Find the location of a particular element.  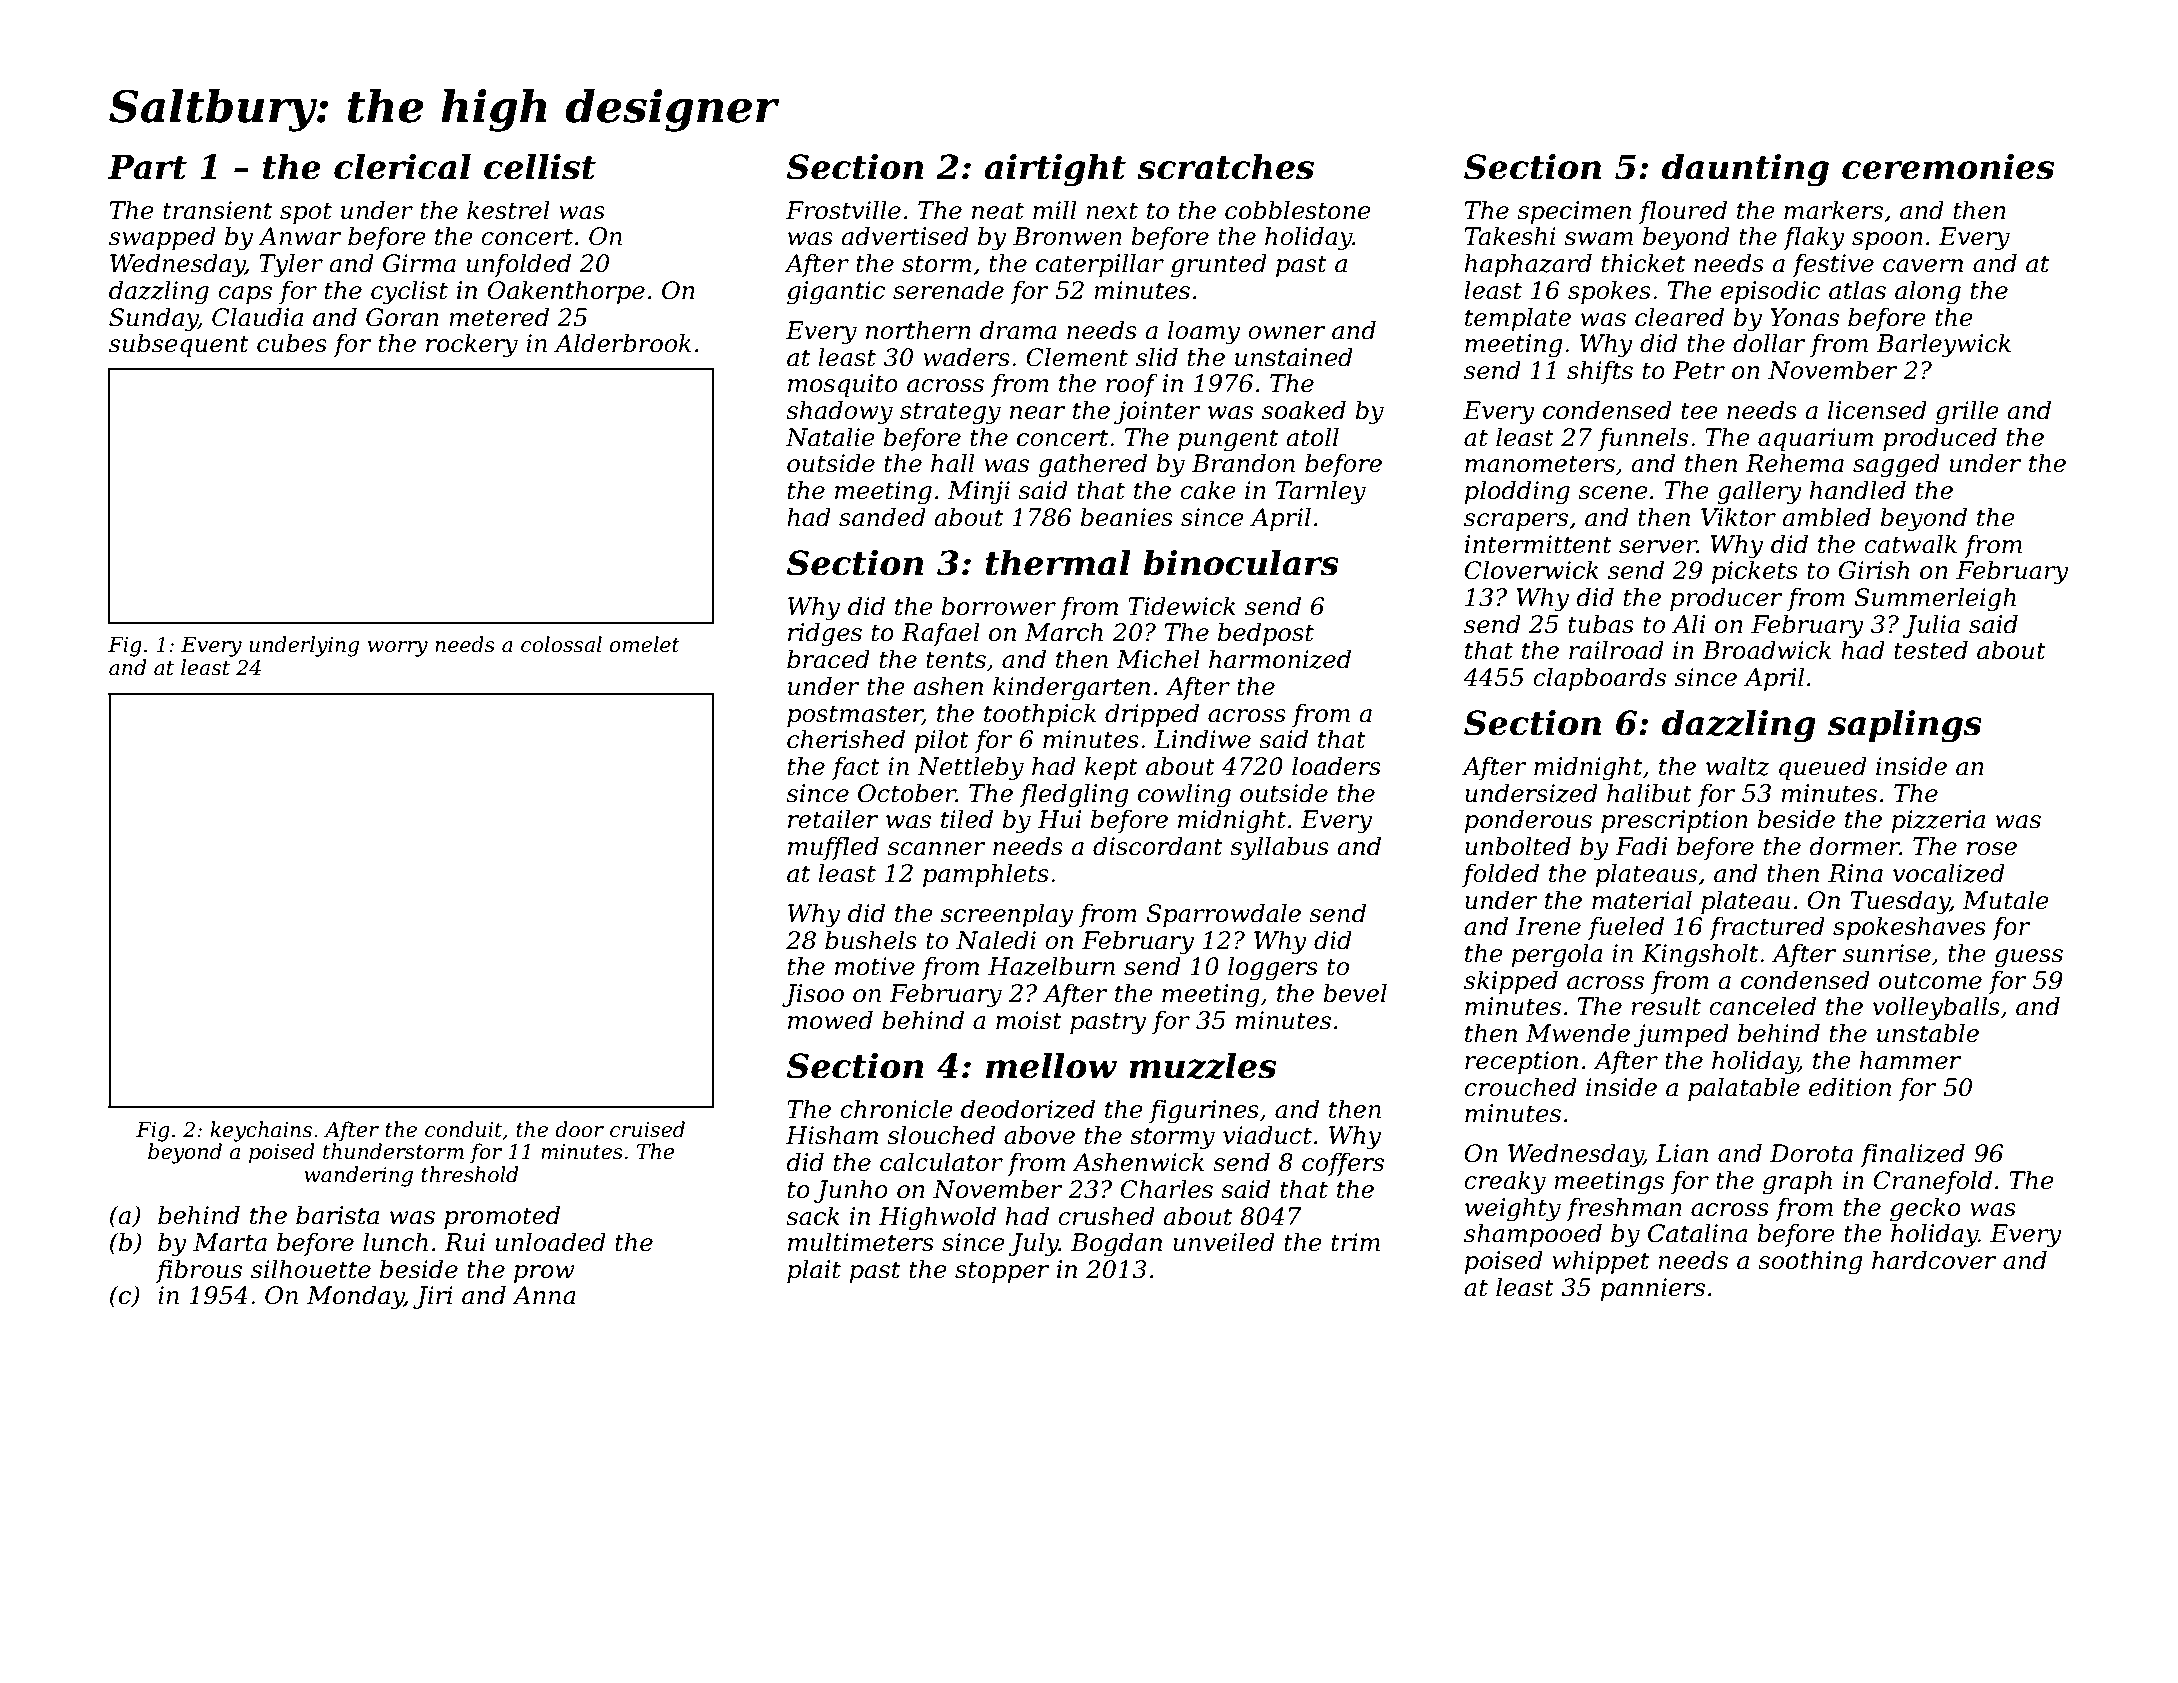

subsequent is located at coordinates (179, 345).
